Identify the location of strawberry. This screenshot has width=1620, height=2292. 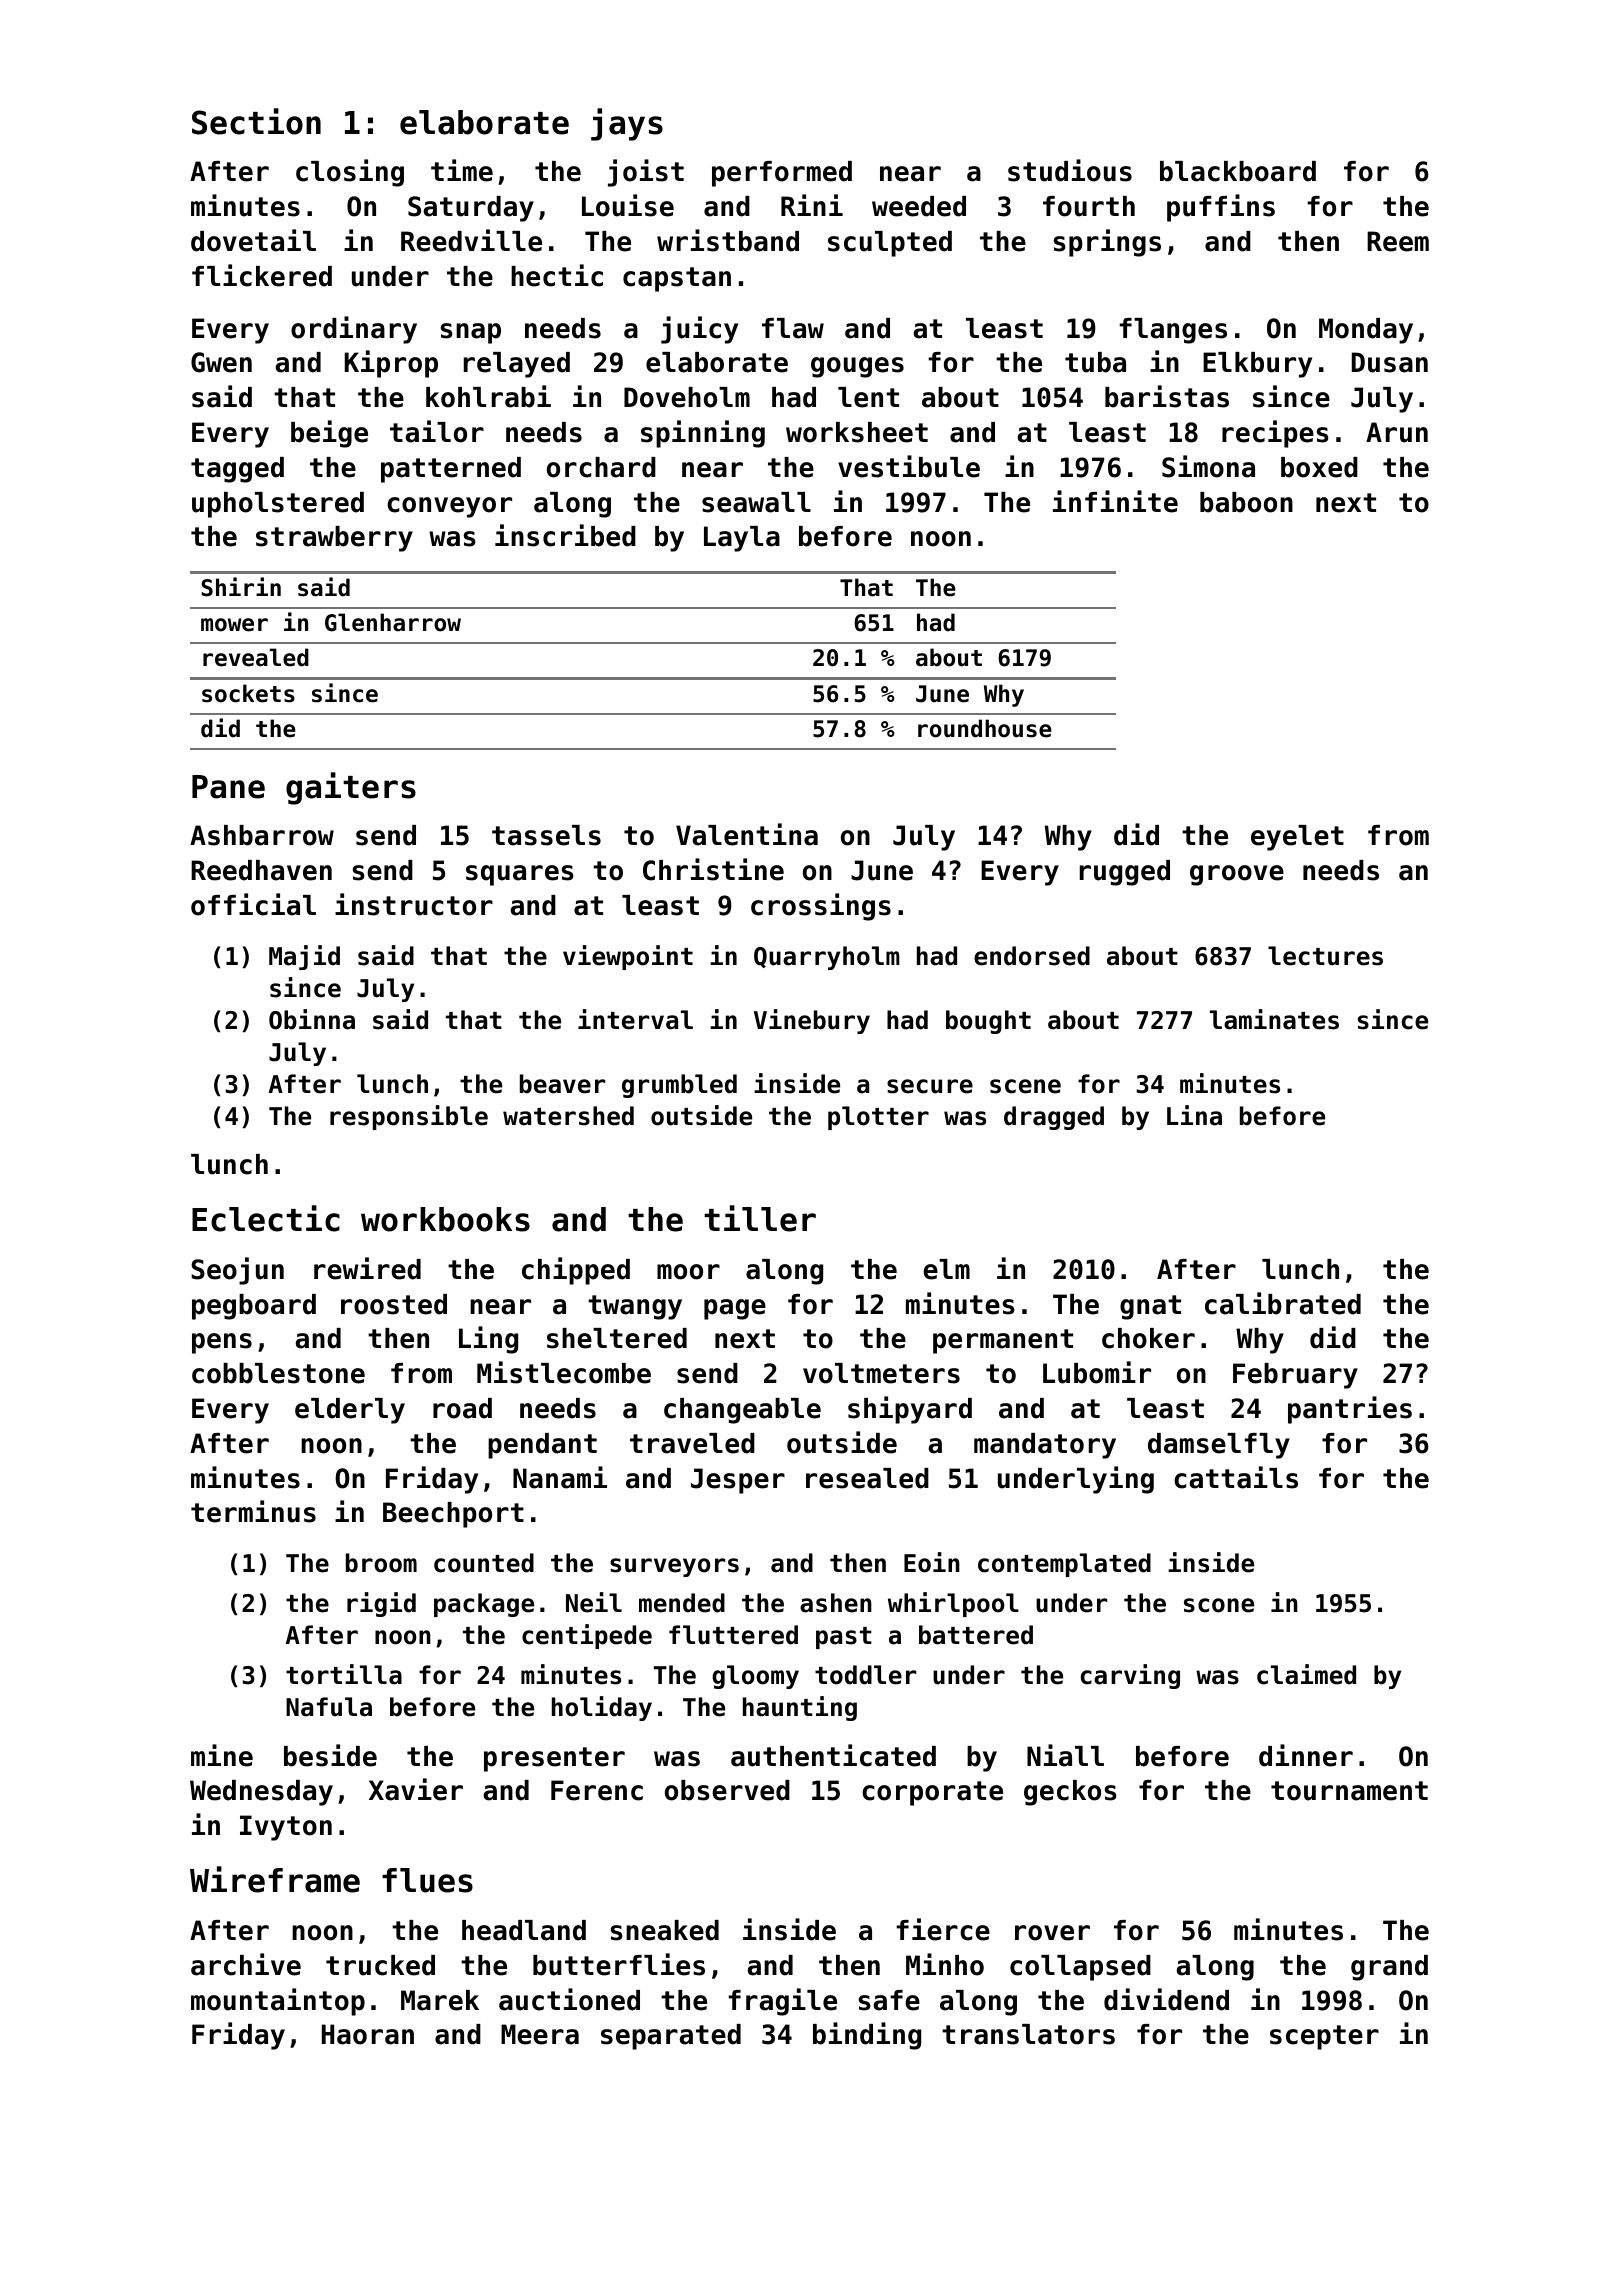
(334, 539).
